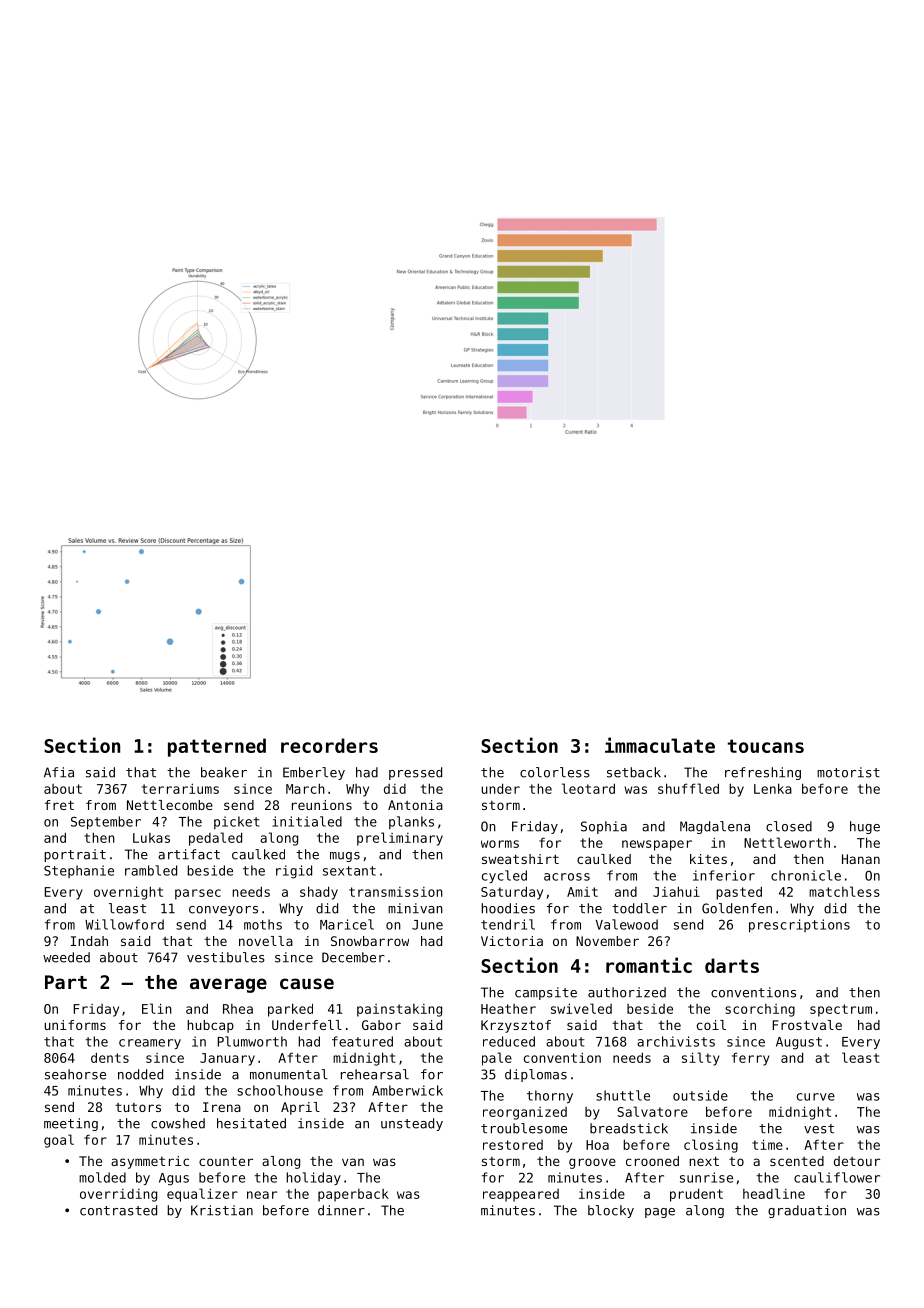  What do you see at coordinates (174, 1179) in the screenshot?
I see `Agus` at bounding box center [174, 1179].
